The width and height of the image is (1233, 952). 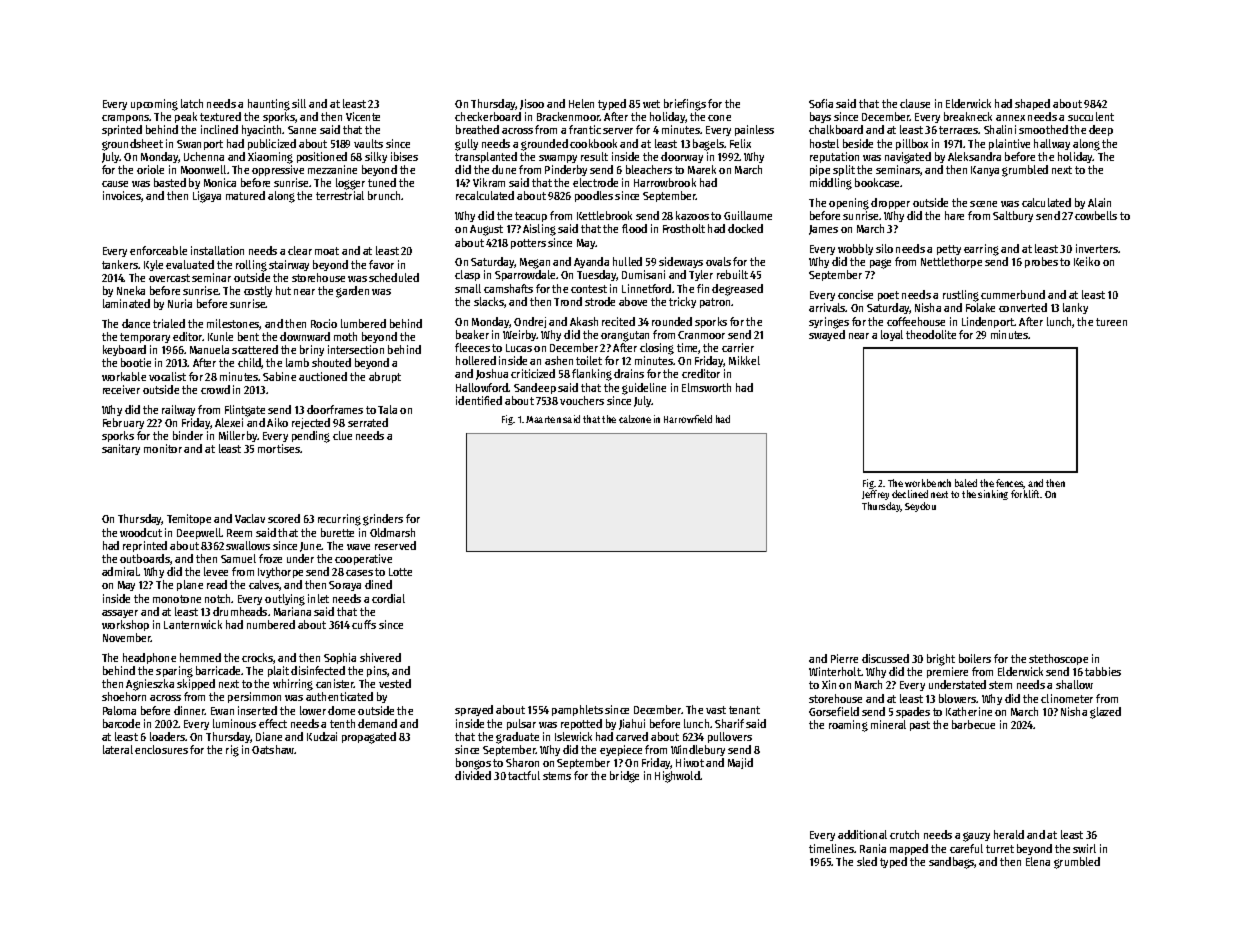 What do you see at coordinates (161, 749) in the image?
I see `enclosures` at bounding box center [161, 749].
